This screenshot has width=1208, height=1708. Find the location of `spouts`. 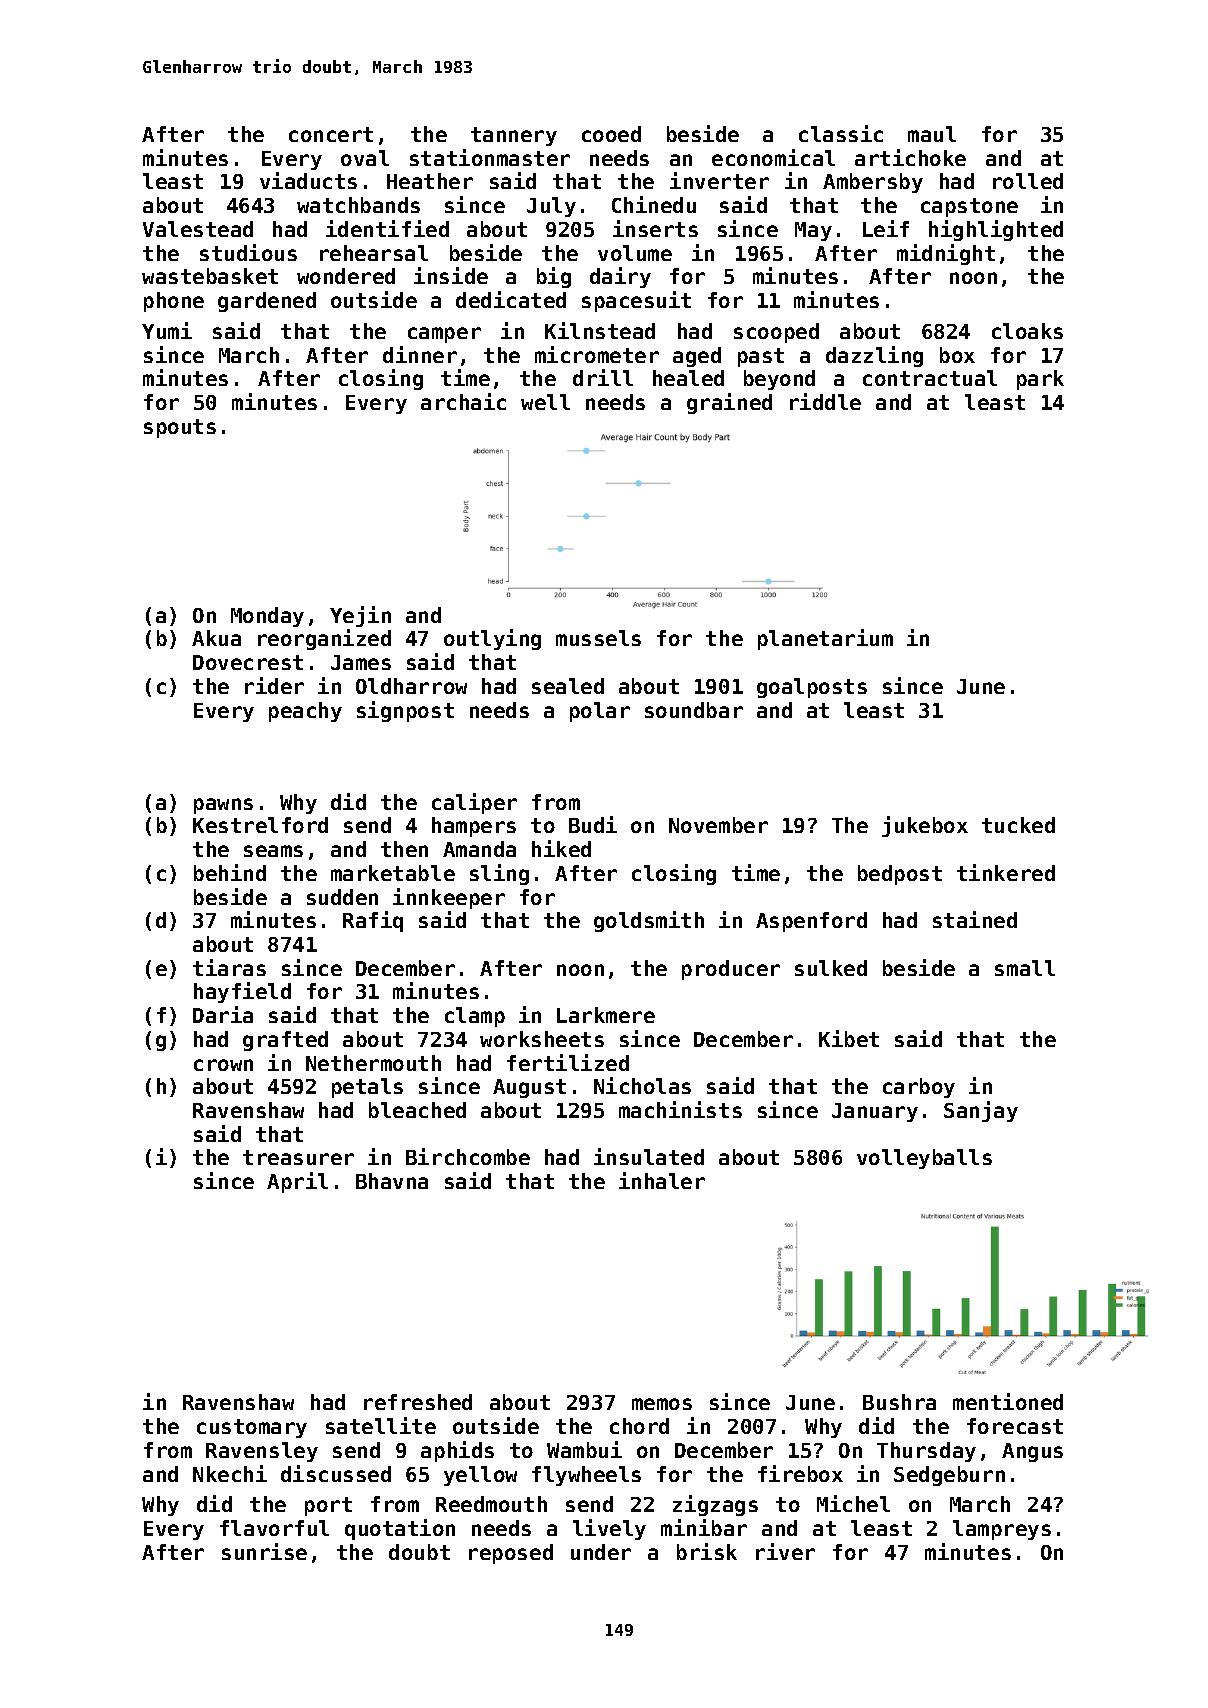

spouts is located at coordinates (180, 428).
